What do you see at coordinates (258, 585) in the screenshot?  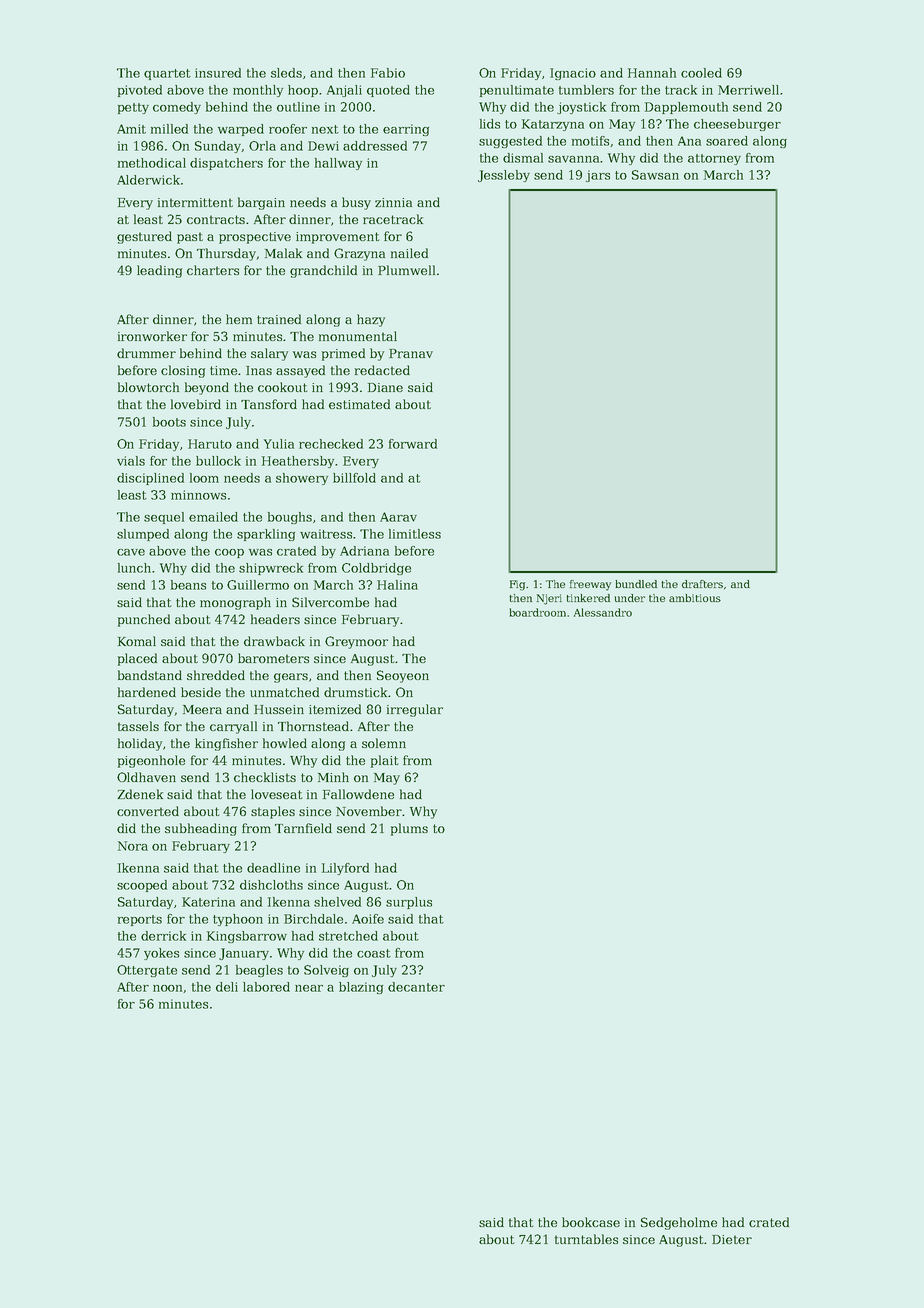 I see `Guillermo` at bounding box center [258, 585].
